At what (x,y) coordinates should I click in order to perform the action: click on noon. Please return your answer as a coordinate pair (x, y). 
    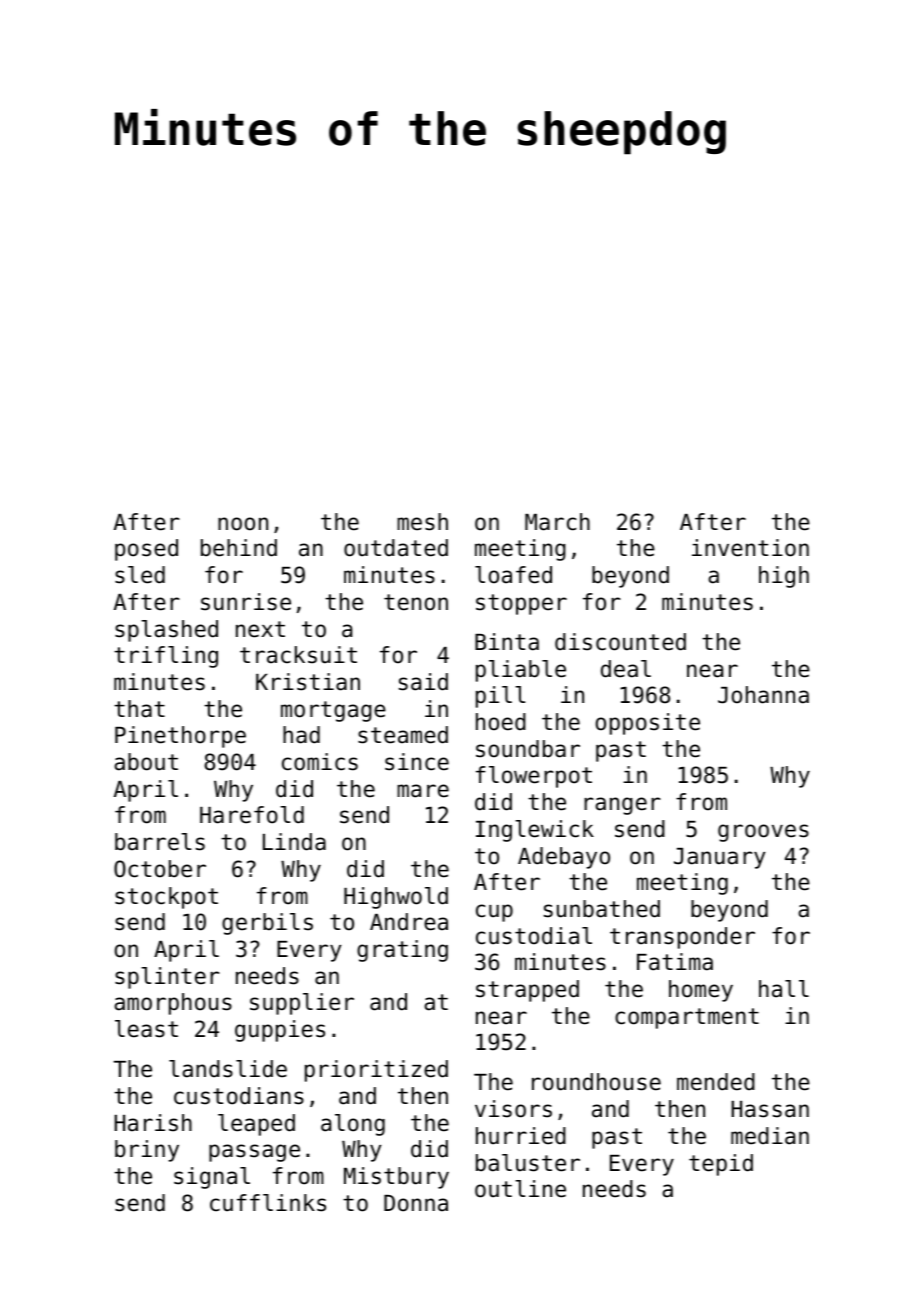
    Looking at the image, I should click on (243, 524).
